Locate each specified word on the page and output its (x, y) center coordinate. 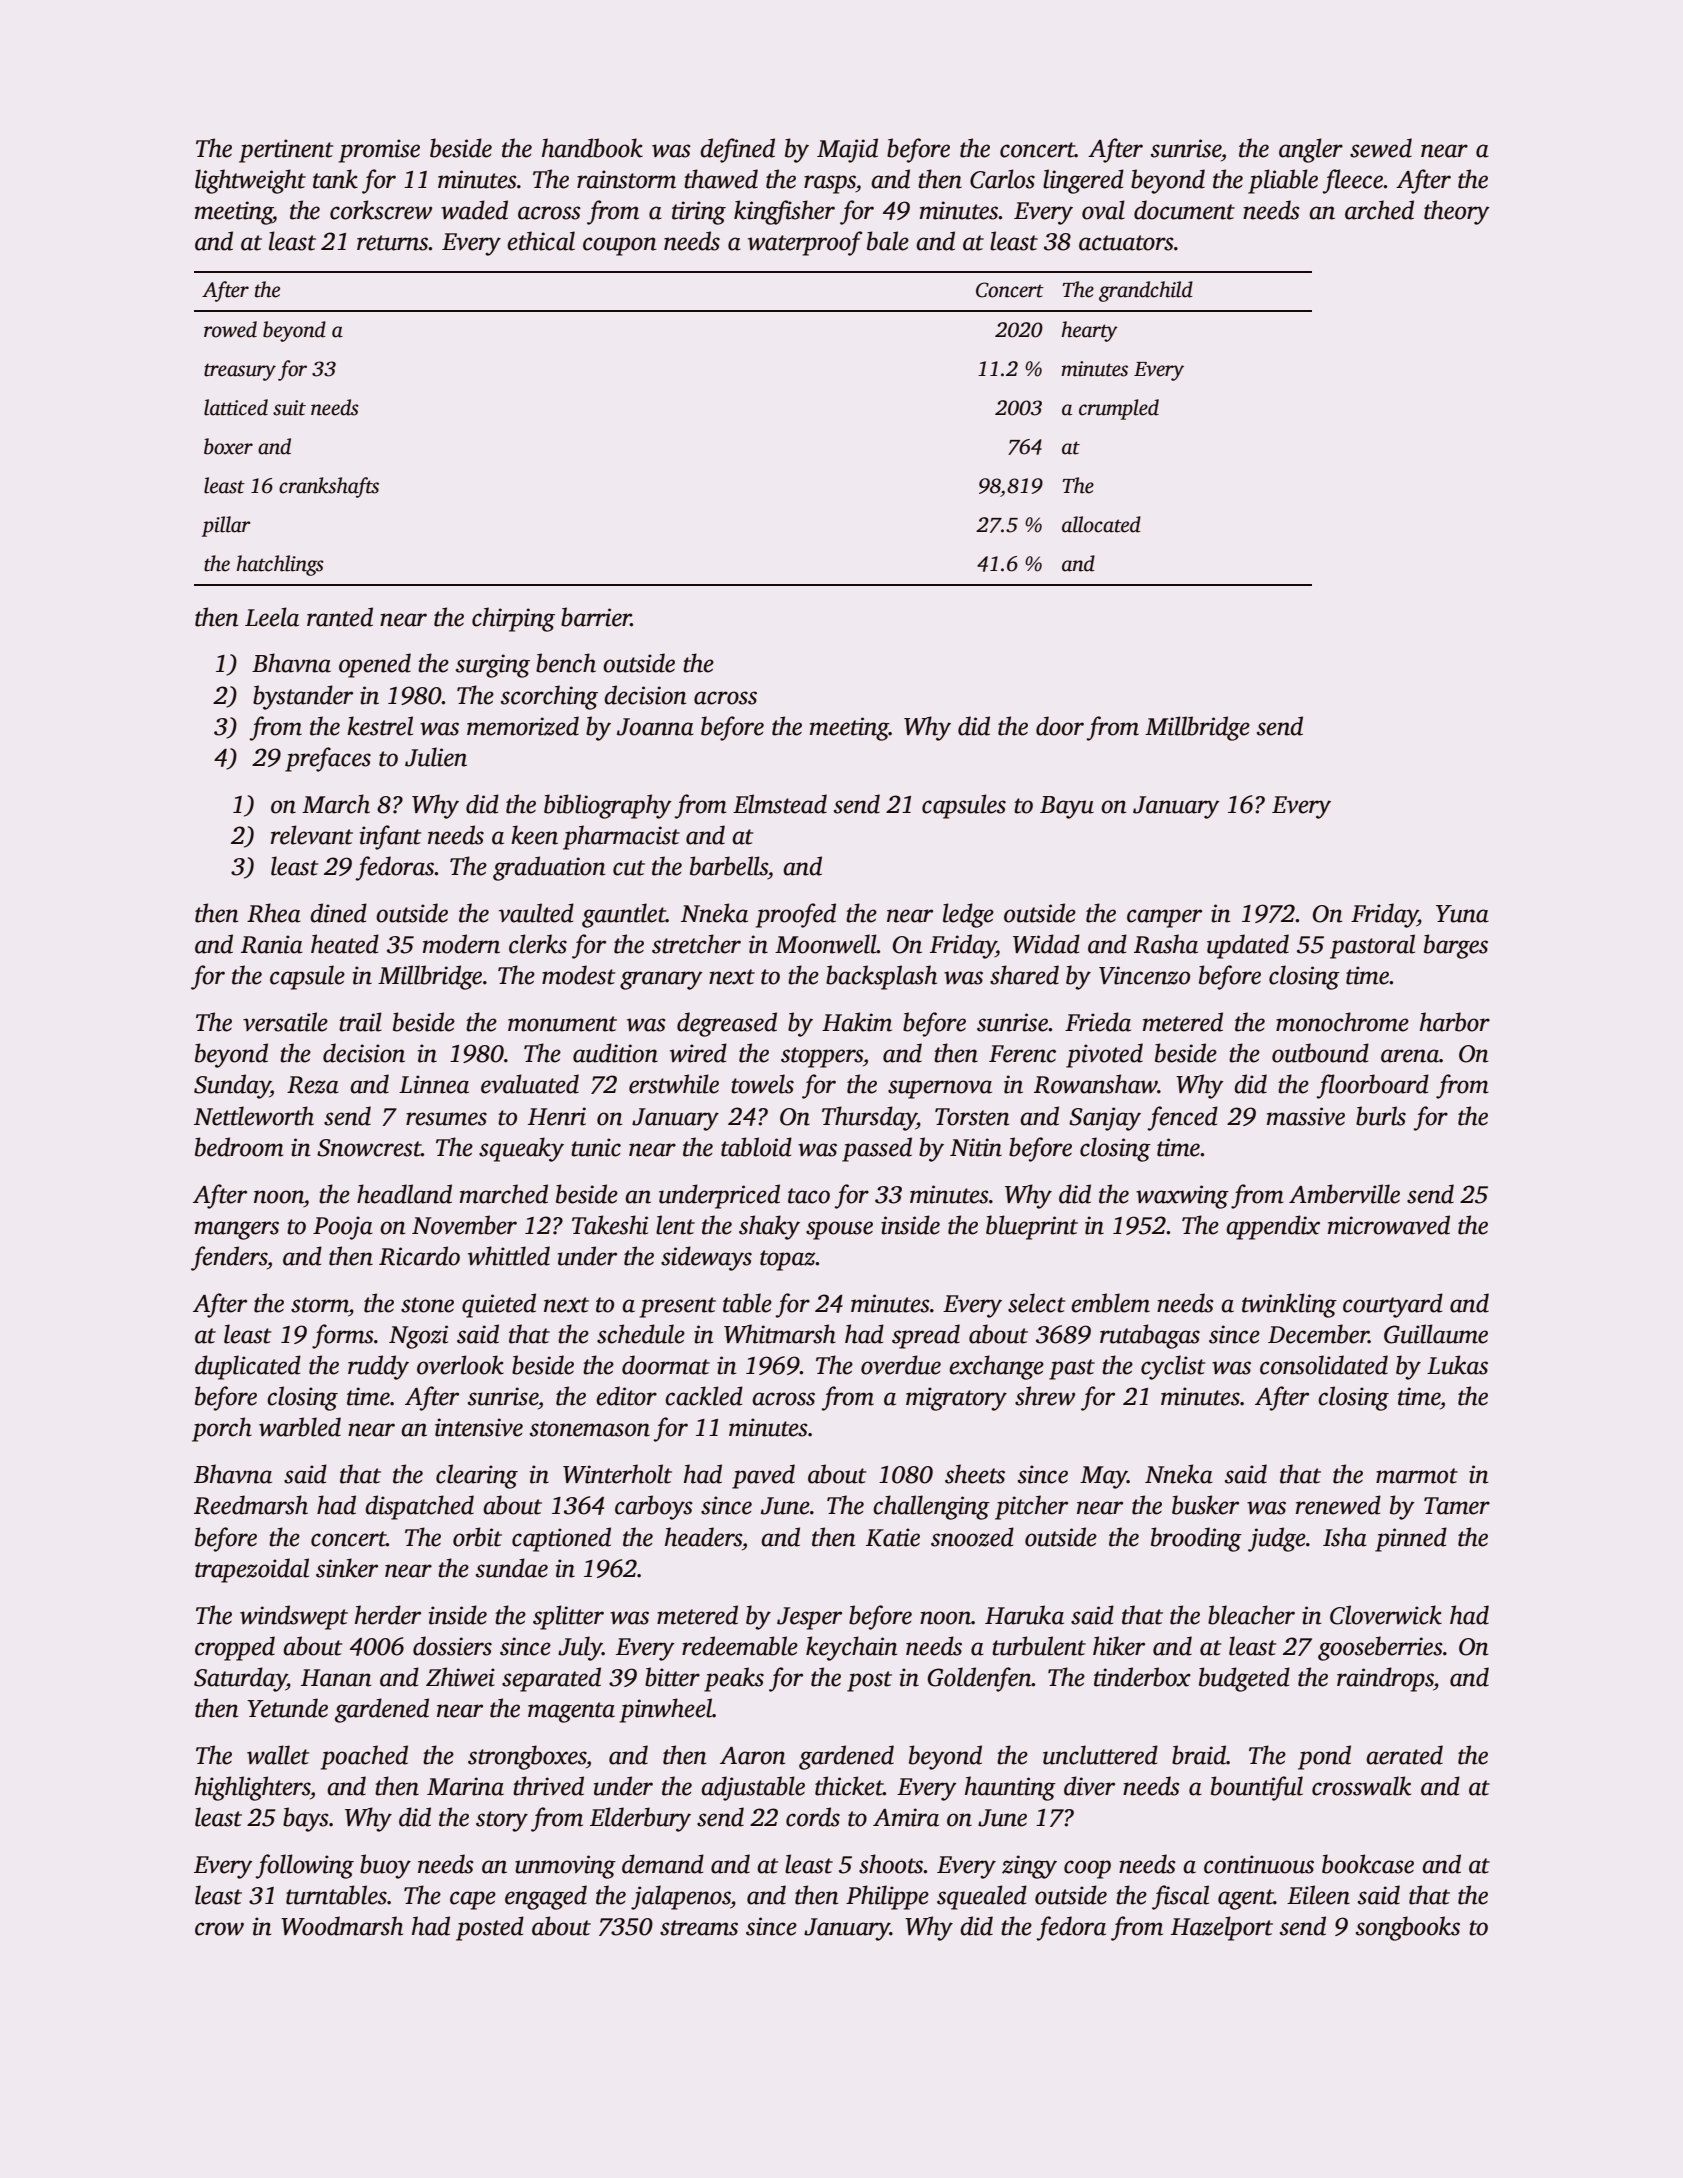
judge (1277, 1539)
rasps (830, 184)
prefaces (328, 759)
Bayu (1067, 807)
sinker (347, 1568)
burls (1381, 1116)
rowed (230, 329)
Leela (272, 617)
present (678, 1307)
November (464, 1225)
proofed (796, 915)
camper (1164, 918)
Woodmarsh (342, 1926)
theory (1457, 212)
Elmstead (780, 804)
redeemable (740, 1646)
